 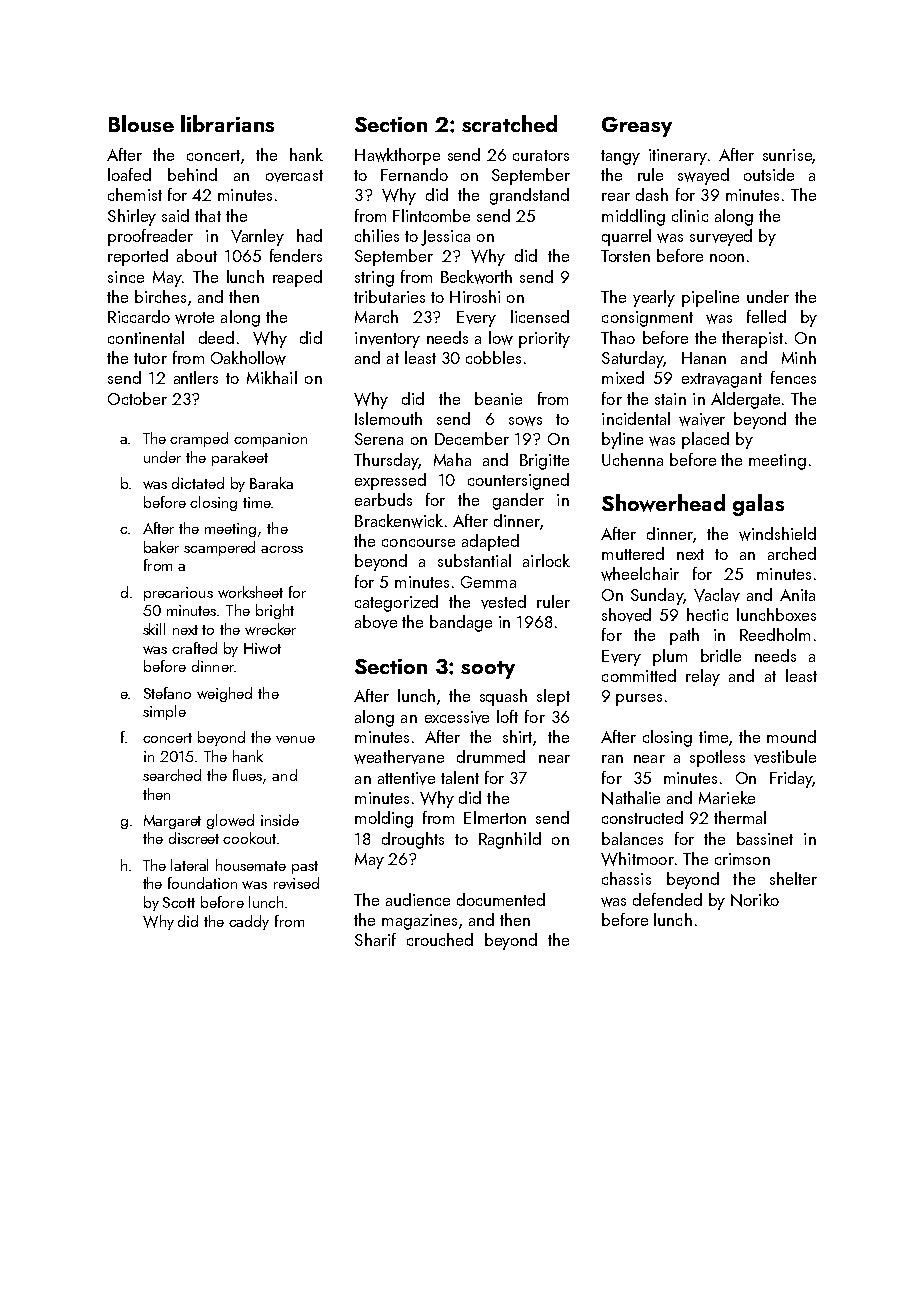 I want to click on sooty, so click(x=488, y=670).
